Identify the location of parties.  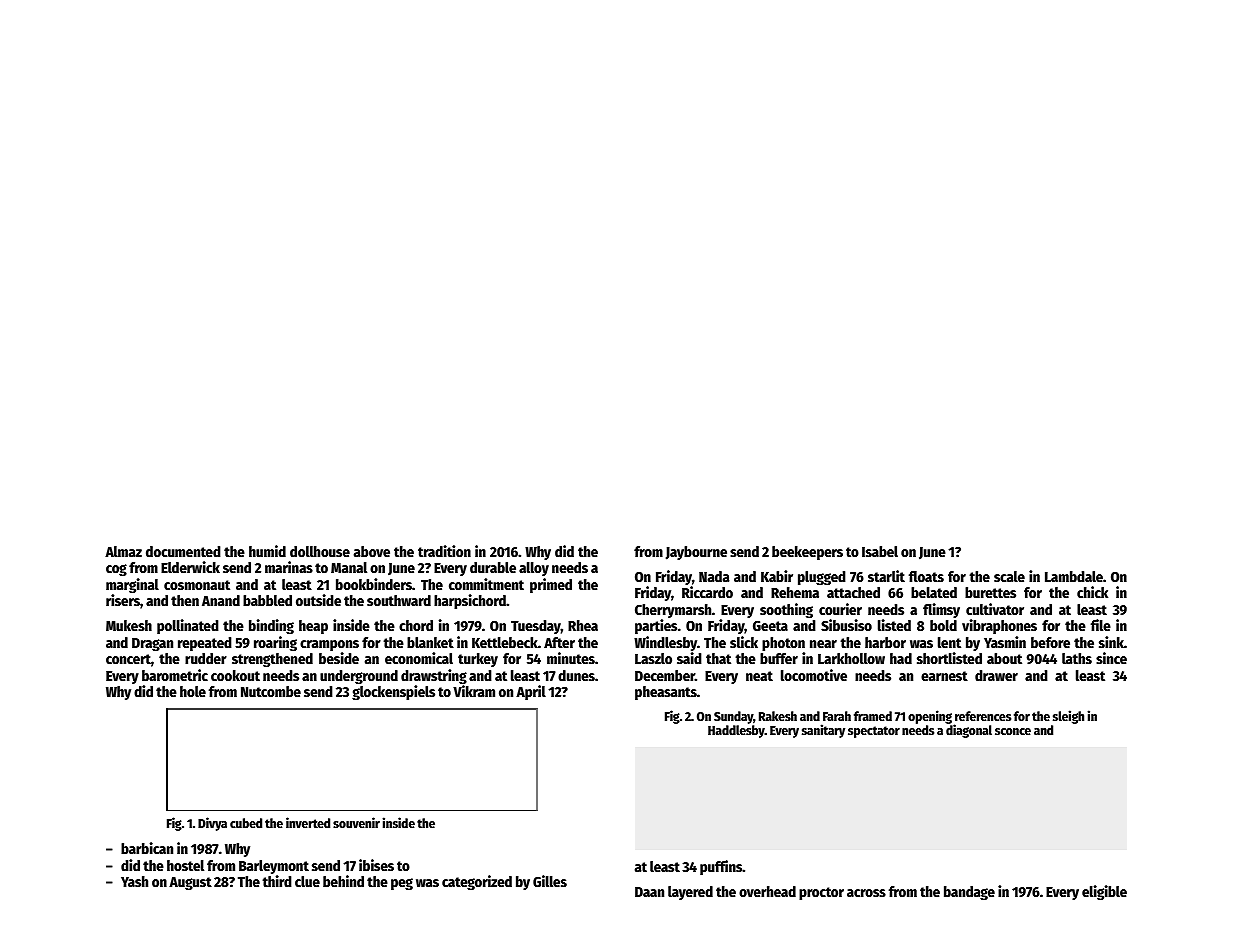
(656, 626).
